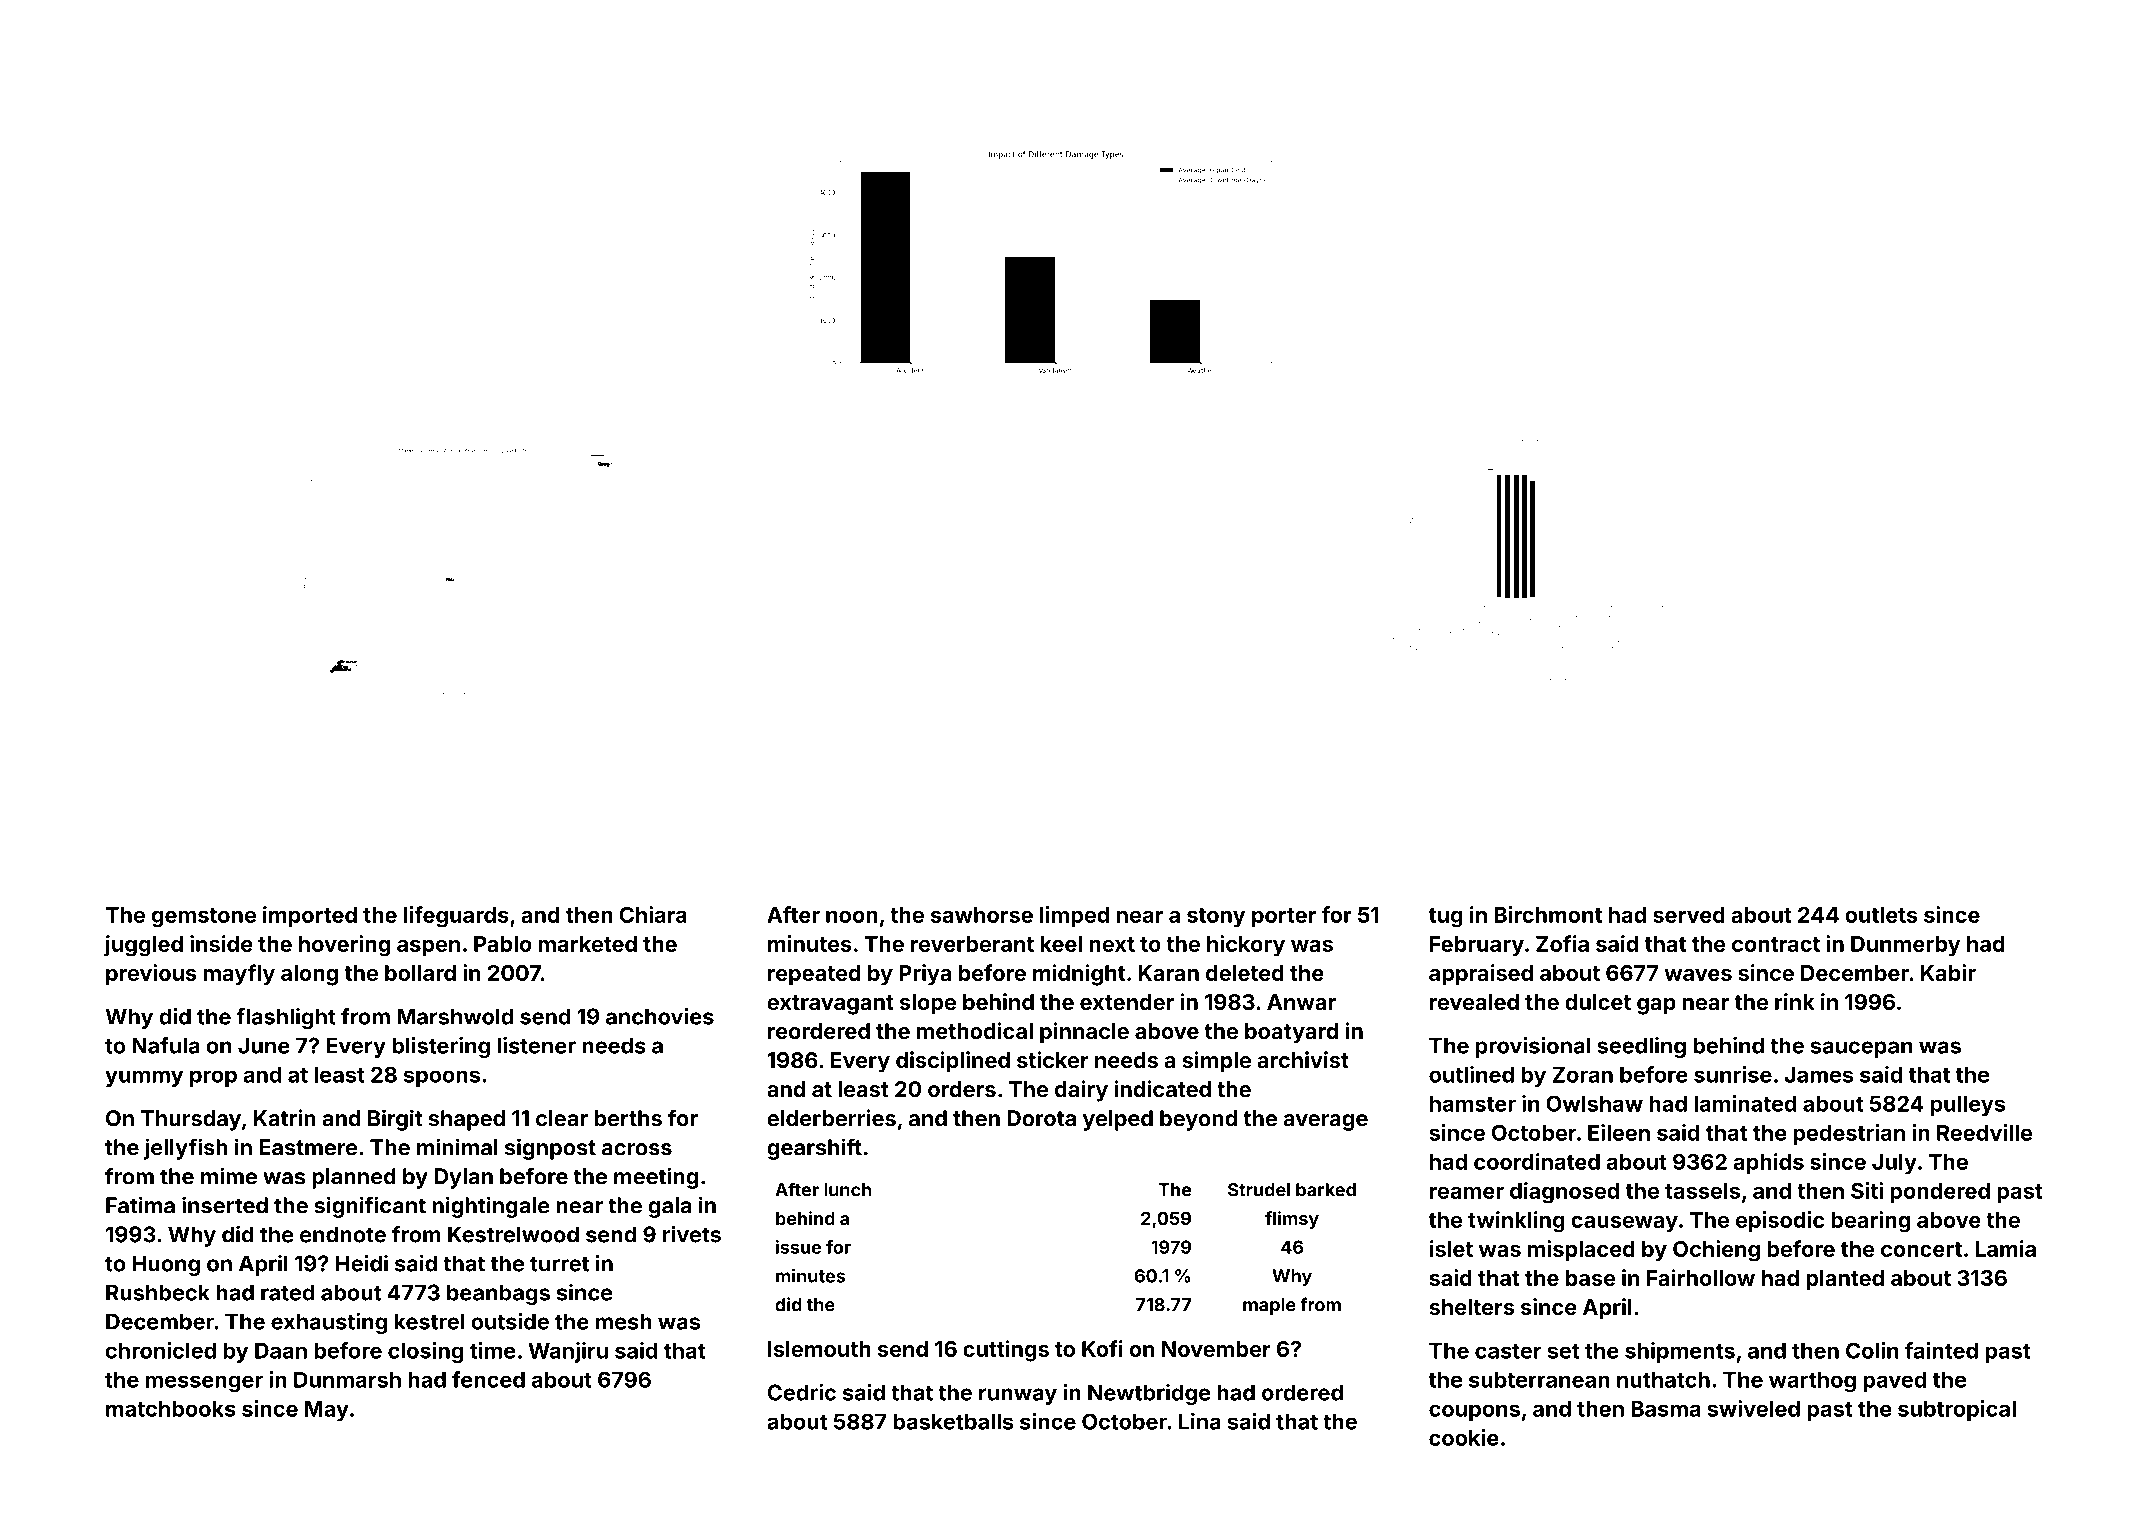 This image has height=1521, width=2151. Describe the element at coordinates (213, 1078) in the image. I see `prop` at that location.
